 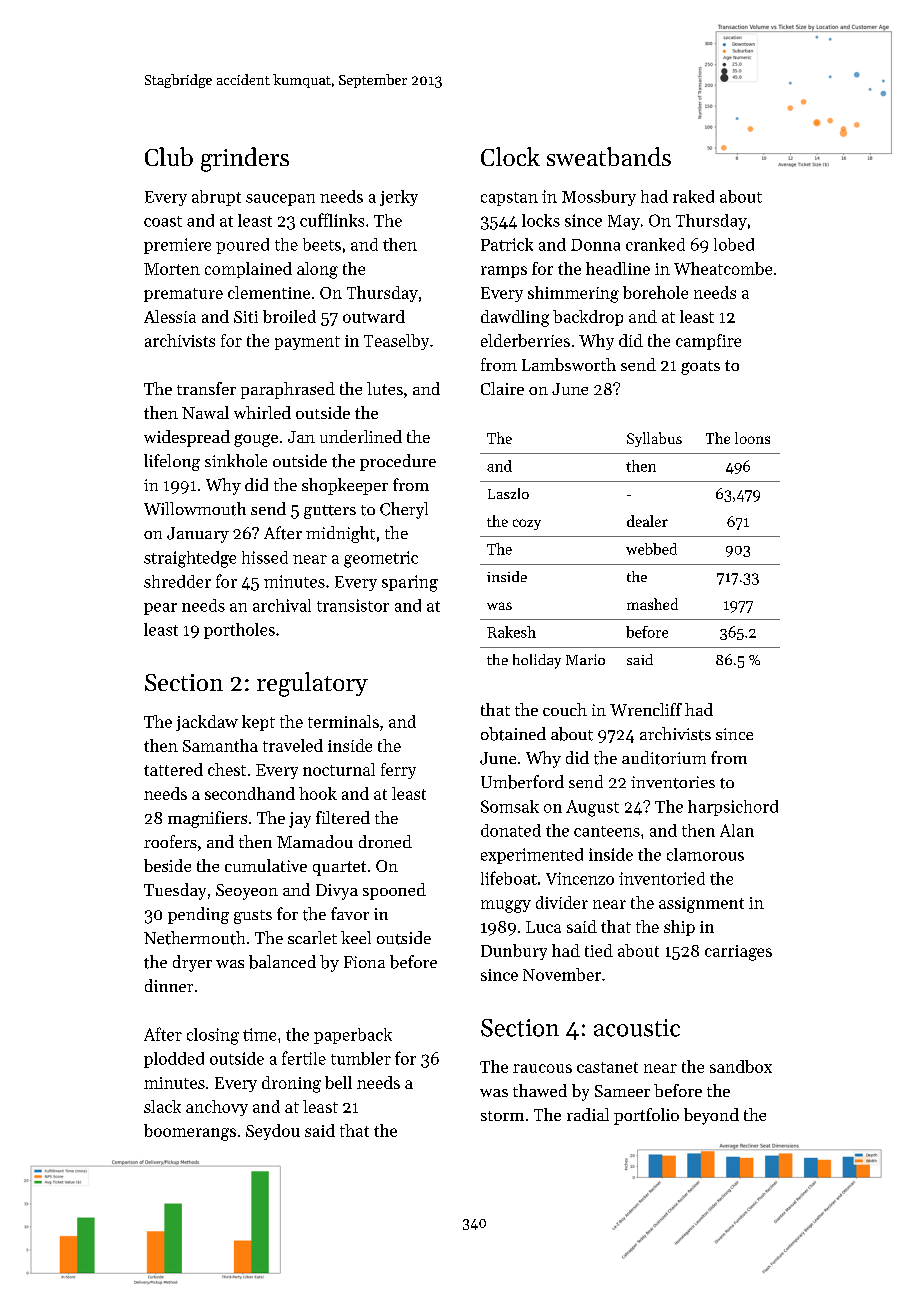 I want to click on gusts, so click(x=253, y=917).
